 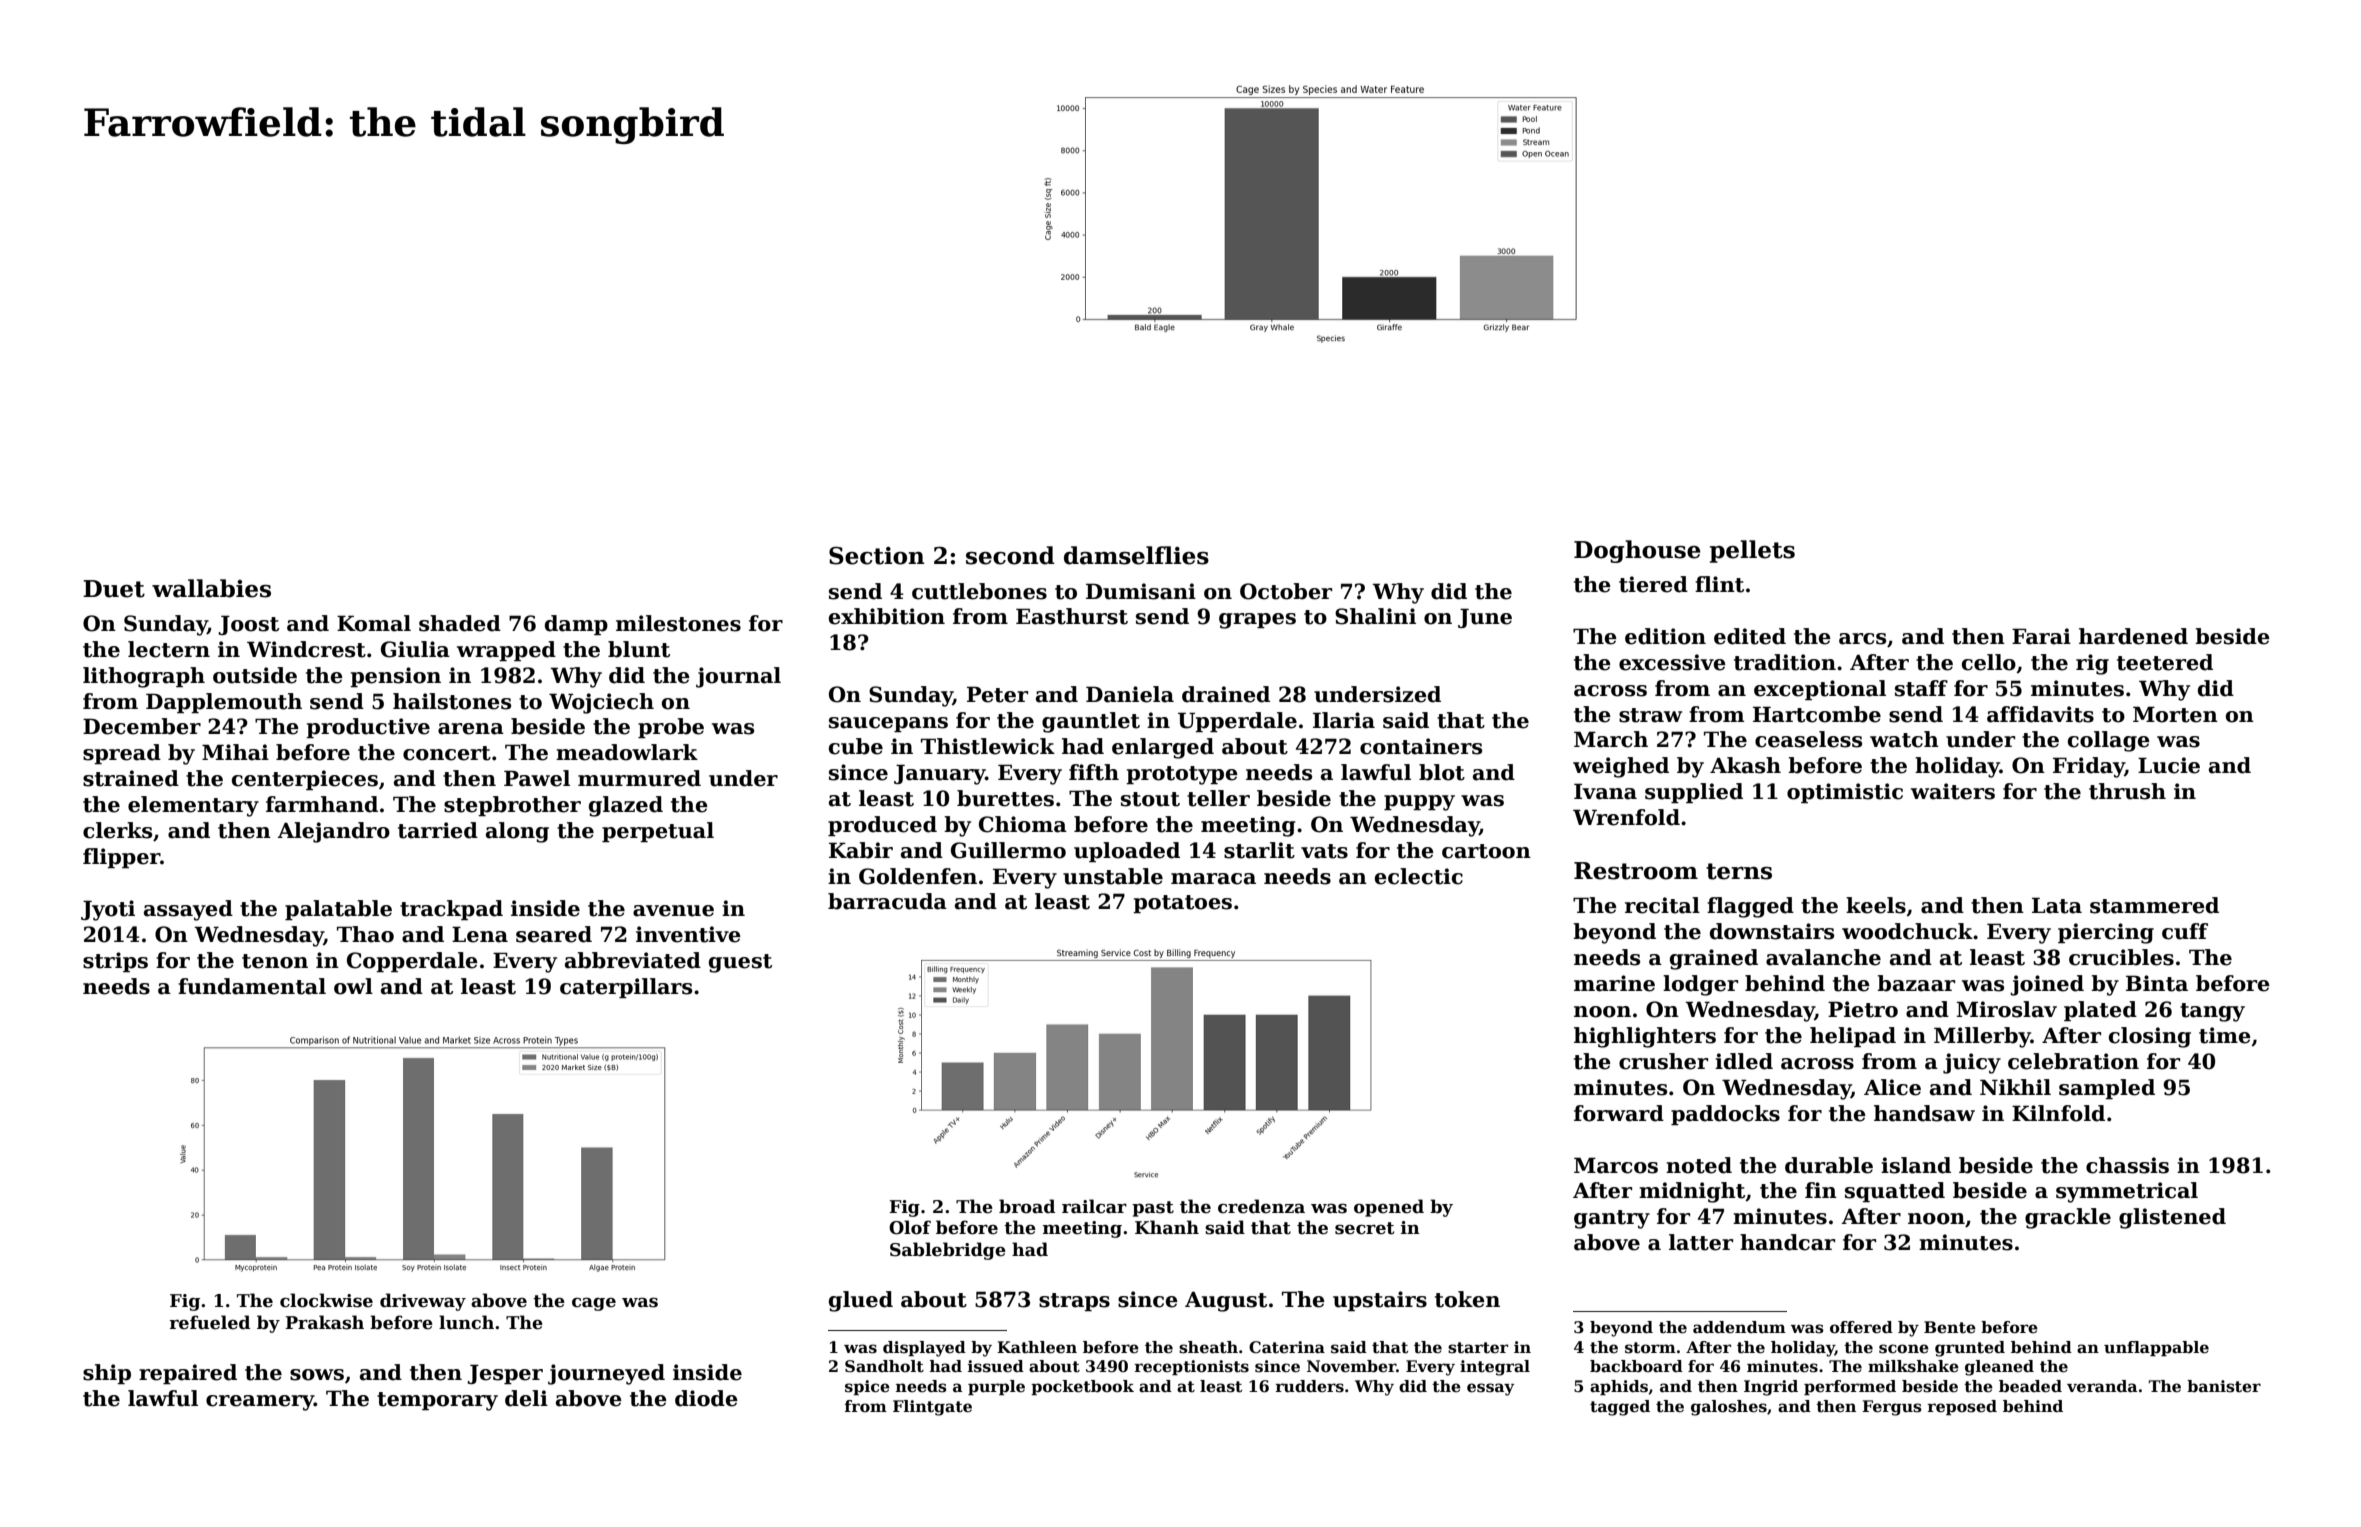 I want to click on reposed, so click(x=1962, y=1407).
